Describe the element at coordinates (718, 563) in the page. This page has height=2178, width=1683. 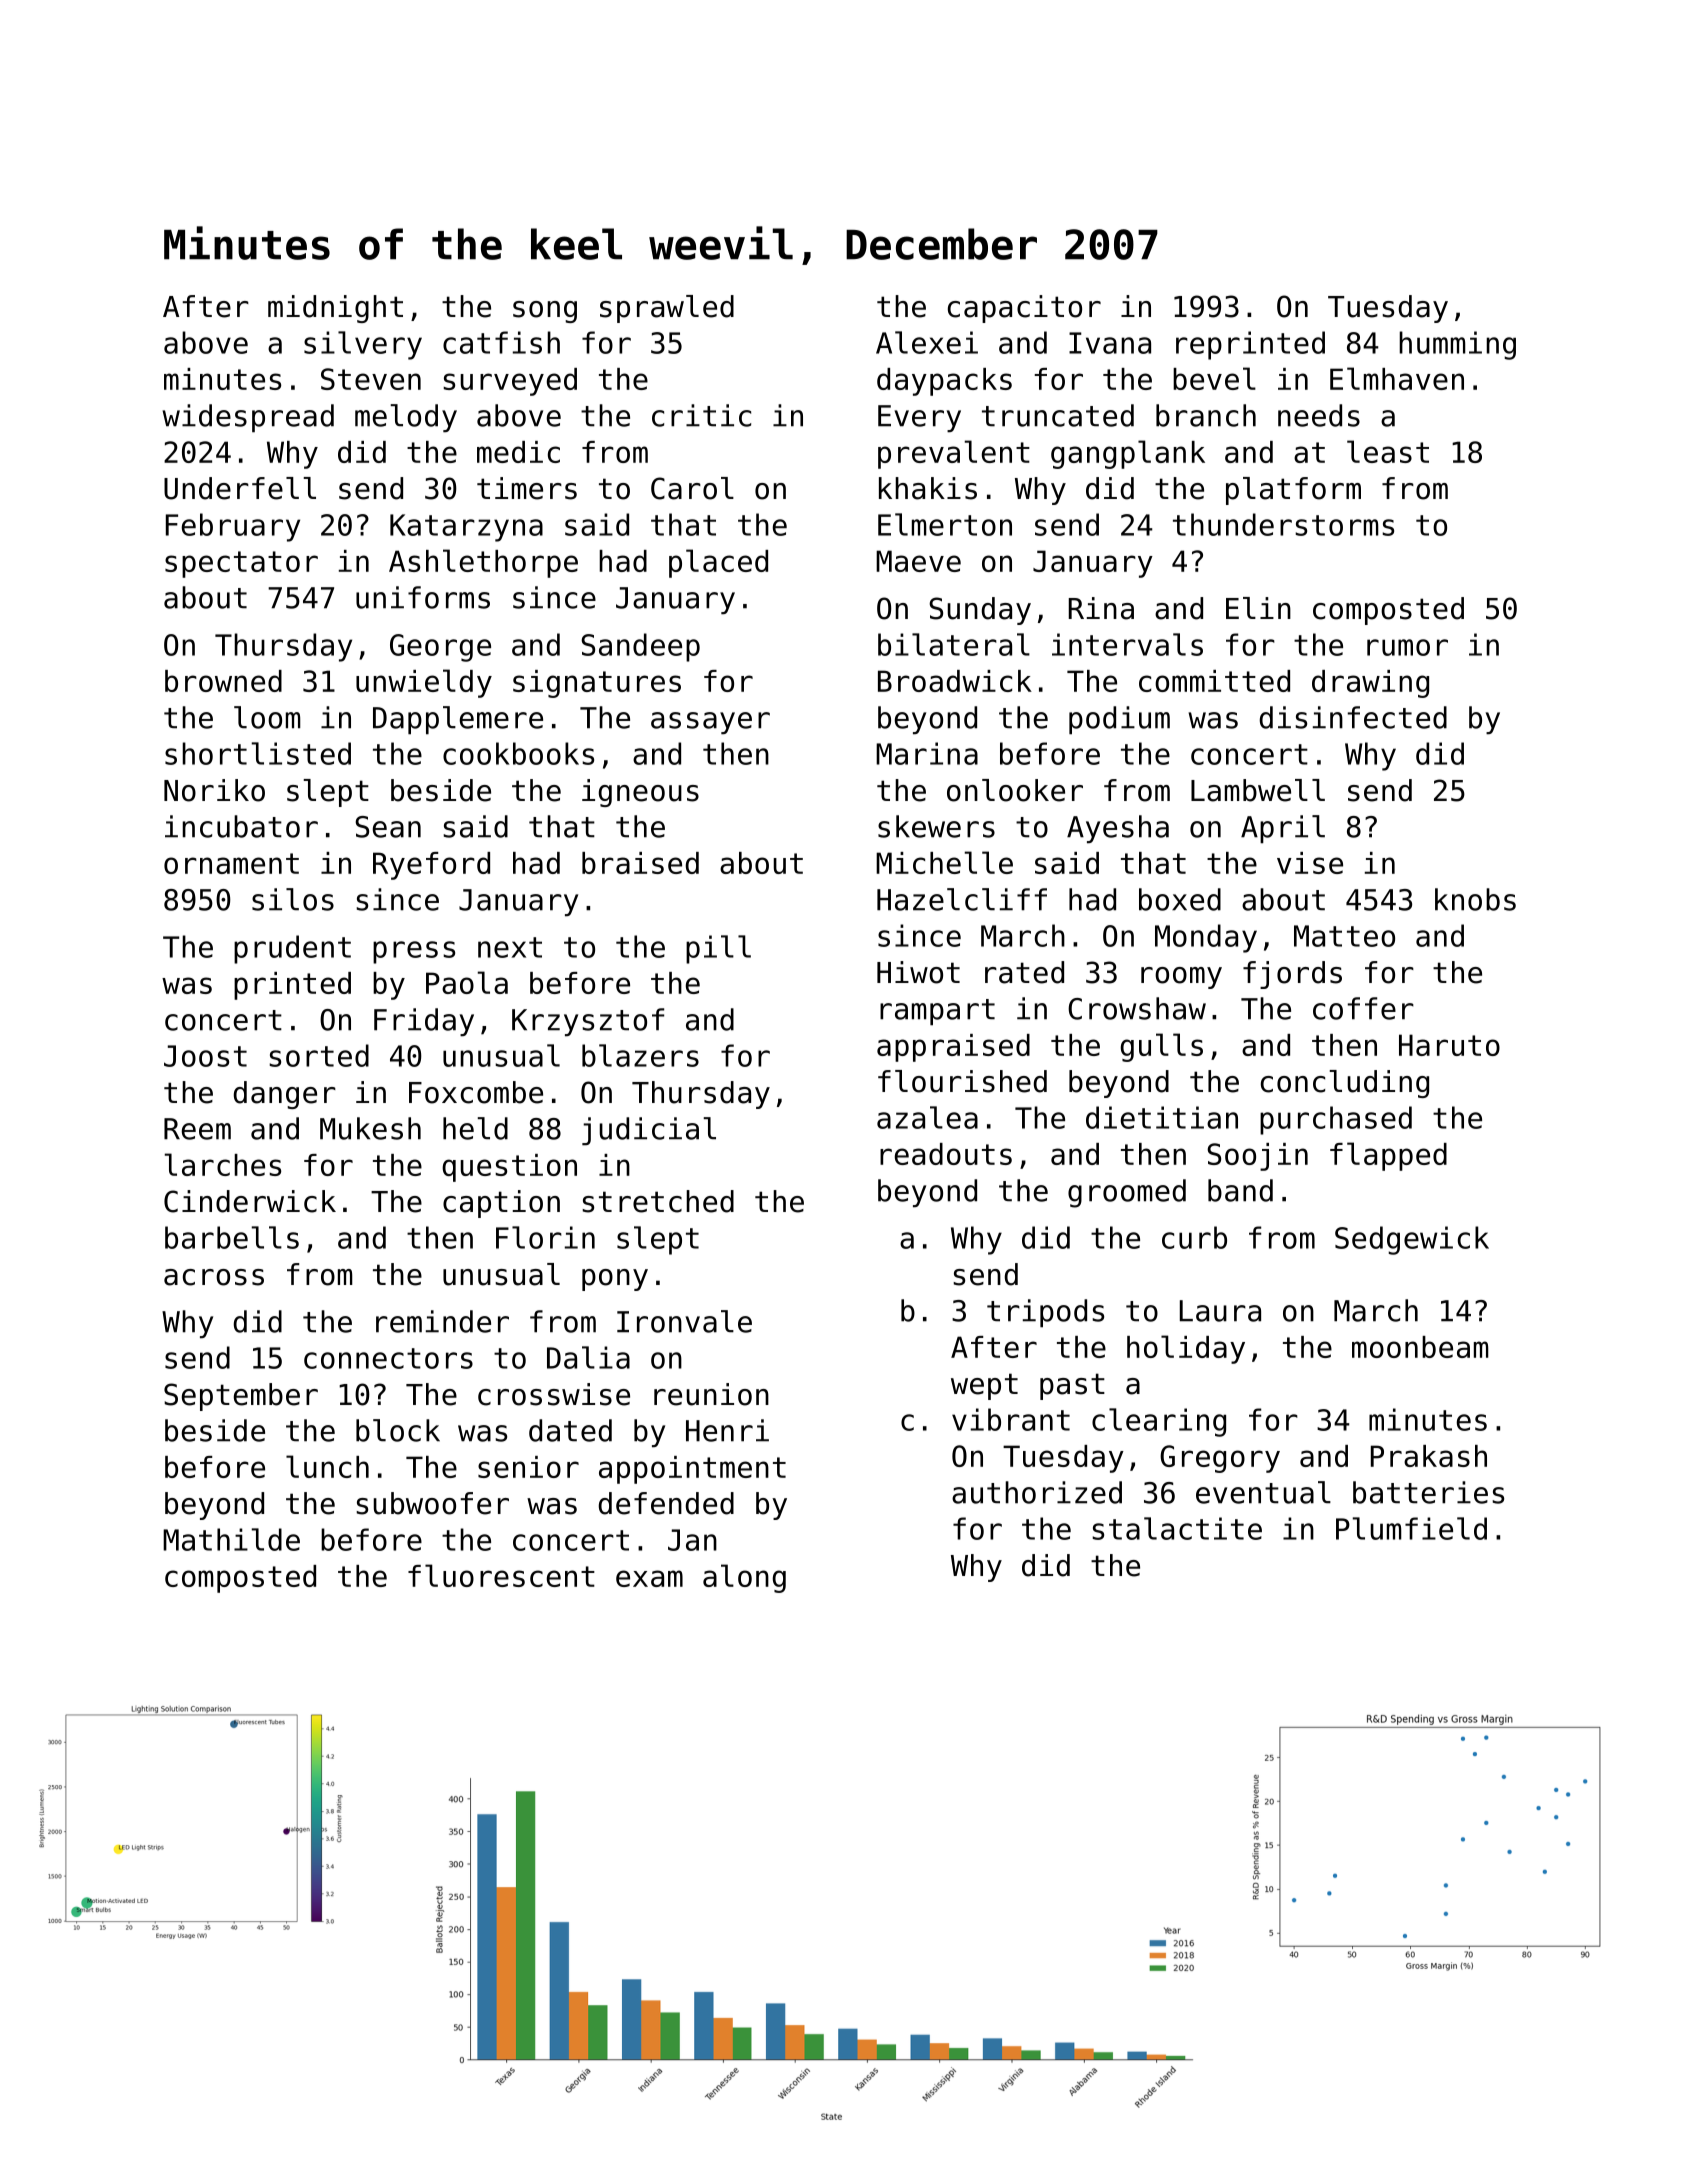
I see `placed` at that location.
